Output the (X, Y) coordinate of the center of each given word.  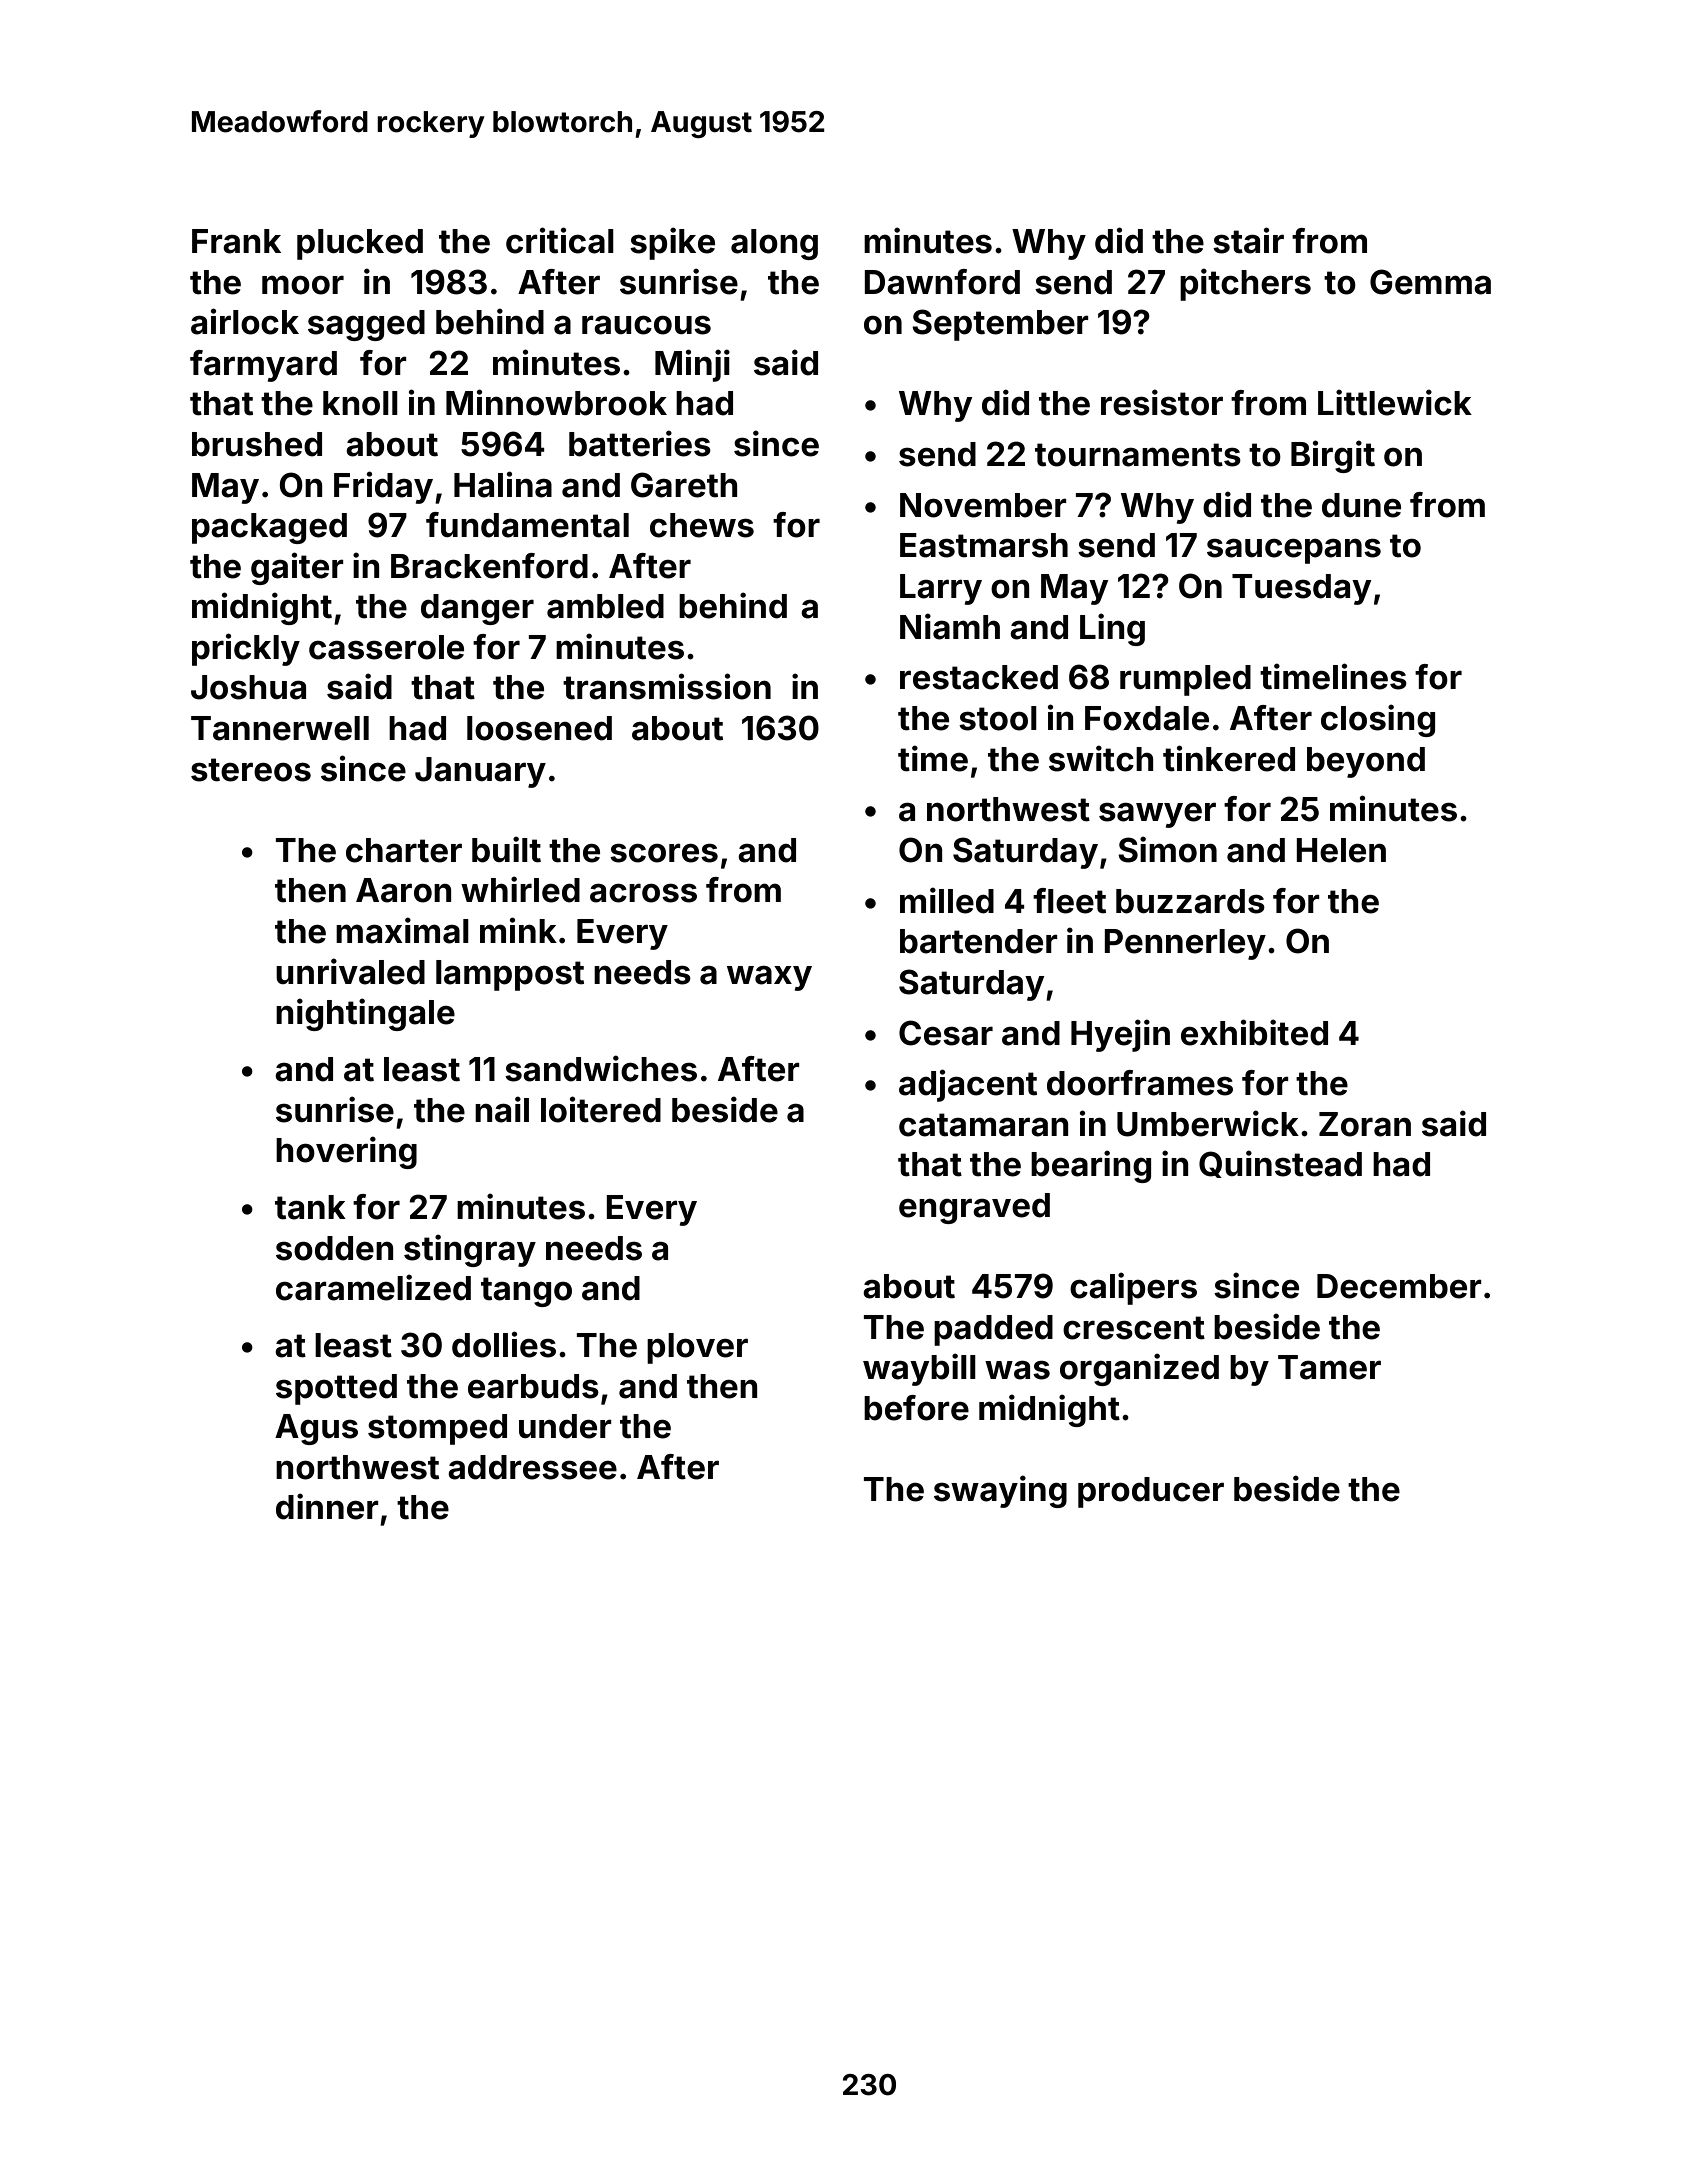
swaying (1000, 1491)
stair (1248, 240)
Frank (236, 241)
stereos (251, 770)
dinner (327, 1506)
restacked (979, 677)
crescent (1134, 1328)
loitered (601, 1109)
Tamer (1329, 1367)
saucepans (1294, 551)
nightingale (365, 1014)
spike (672, 243)
